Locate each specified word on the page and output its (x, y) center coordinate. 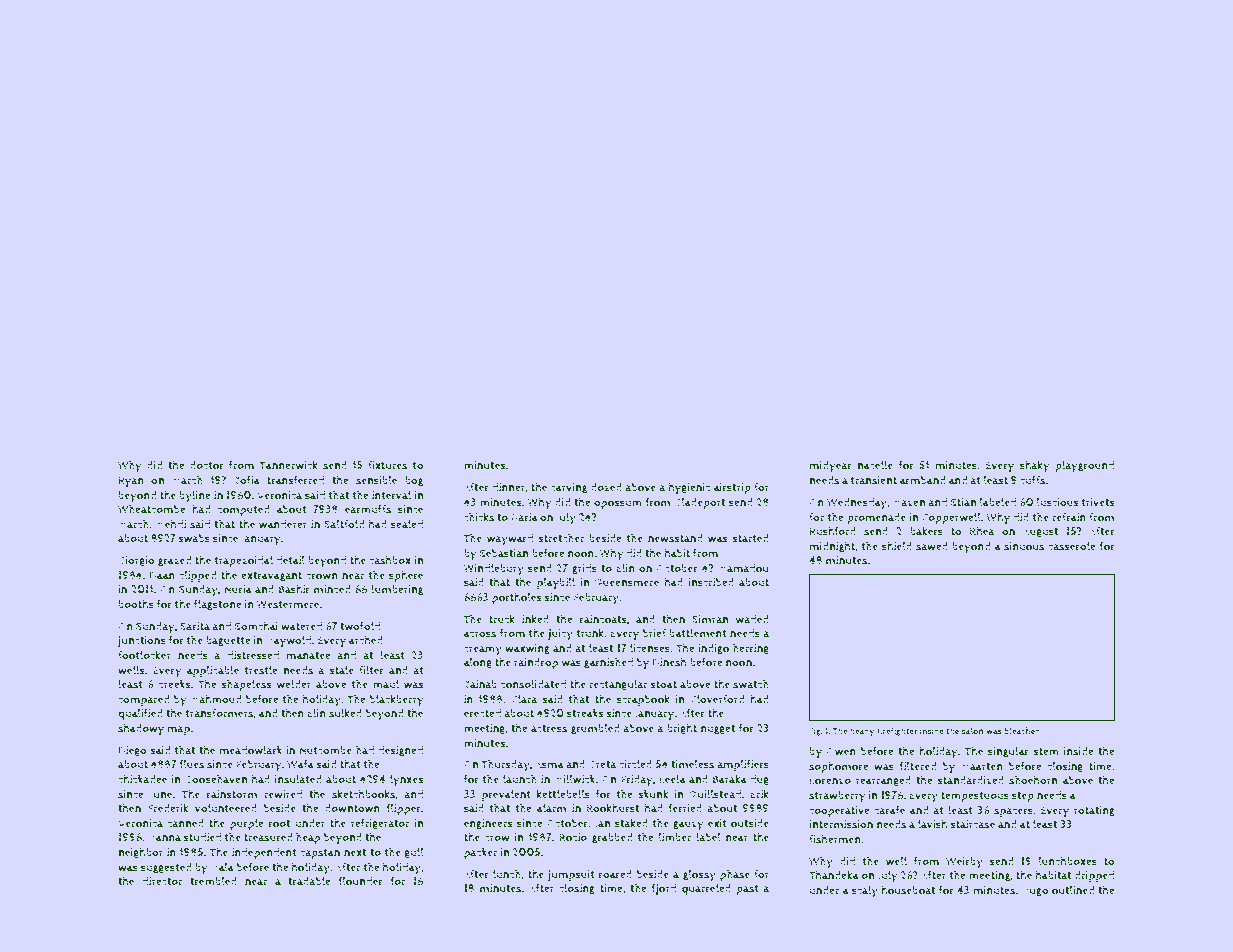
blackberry (397, 700)
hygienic (689, 488)
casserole (1072, 546)
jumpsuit (571, 875)
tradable (309, 881)
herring (751, 648)
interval (391, 495)
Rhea (982, 531)
